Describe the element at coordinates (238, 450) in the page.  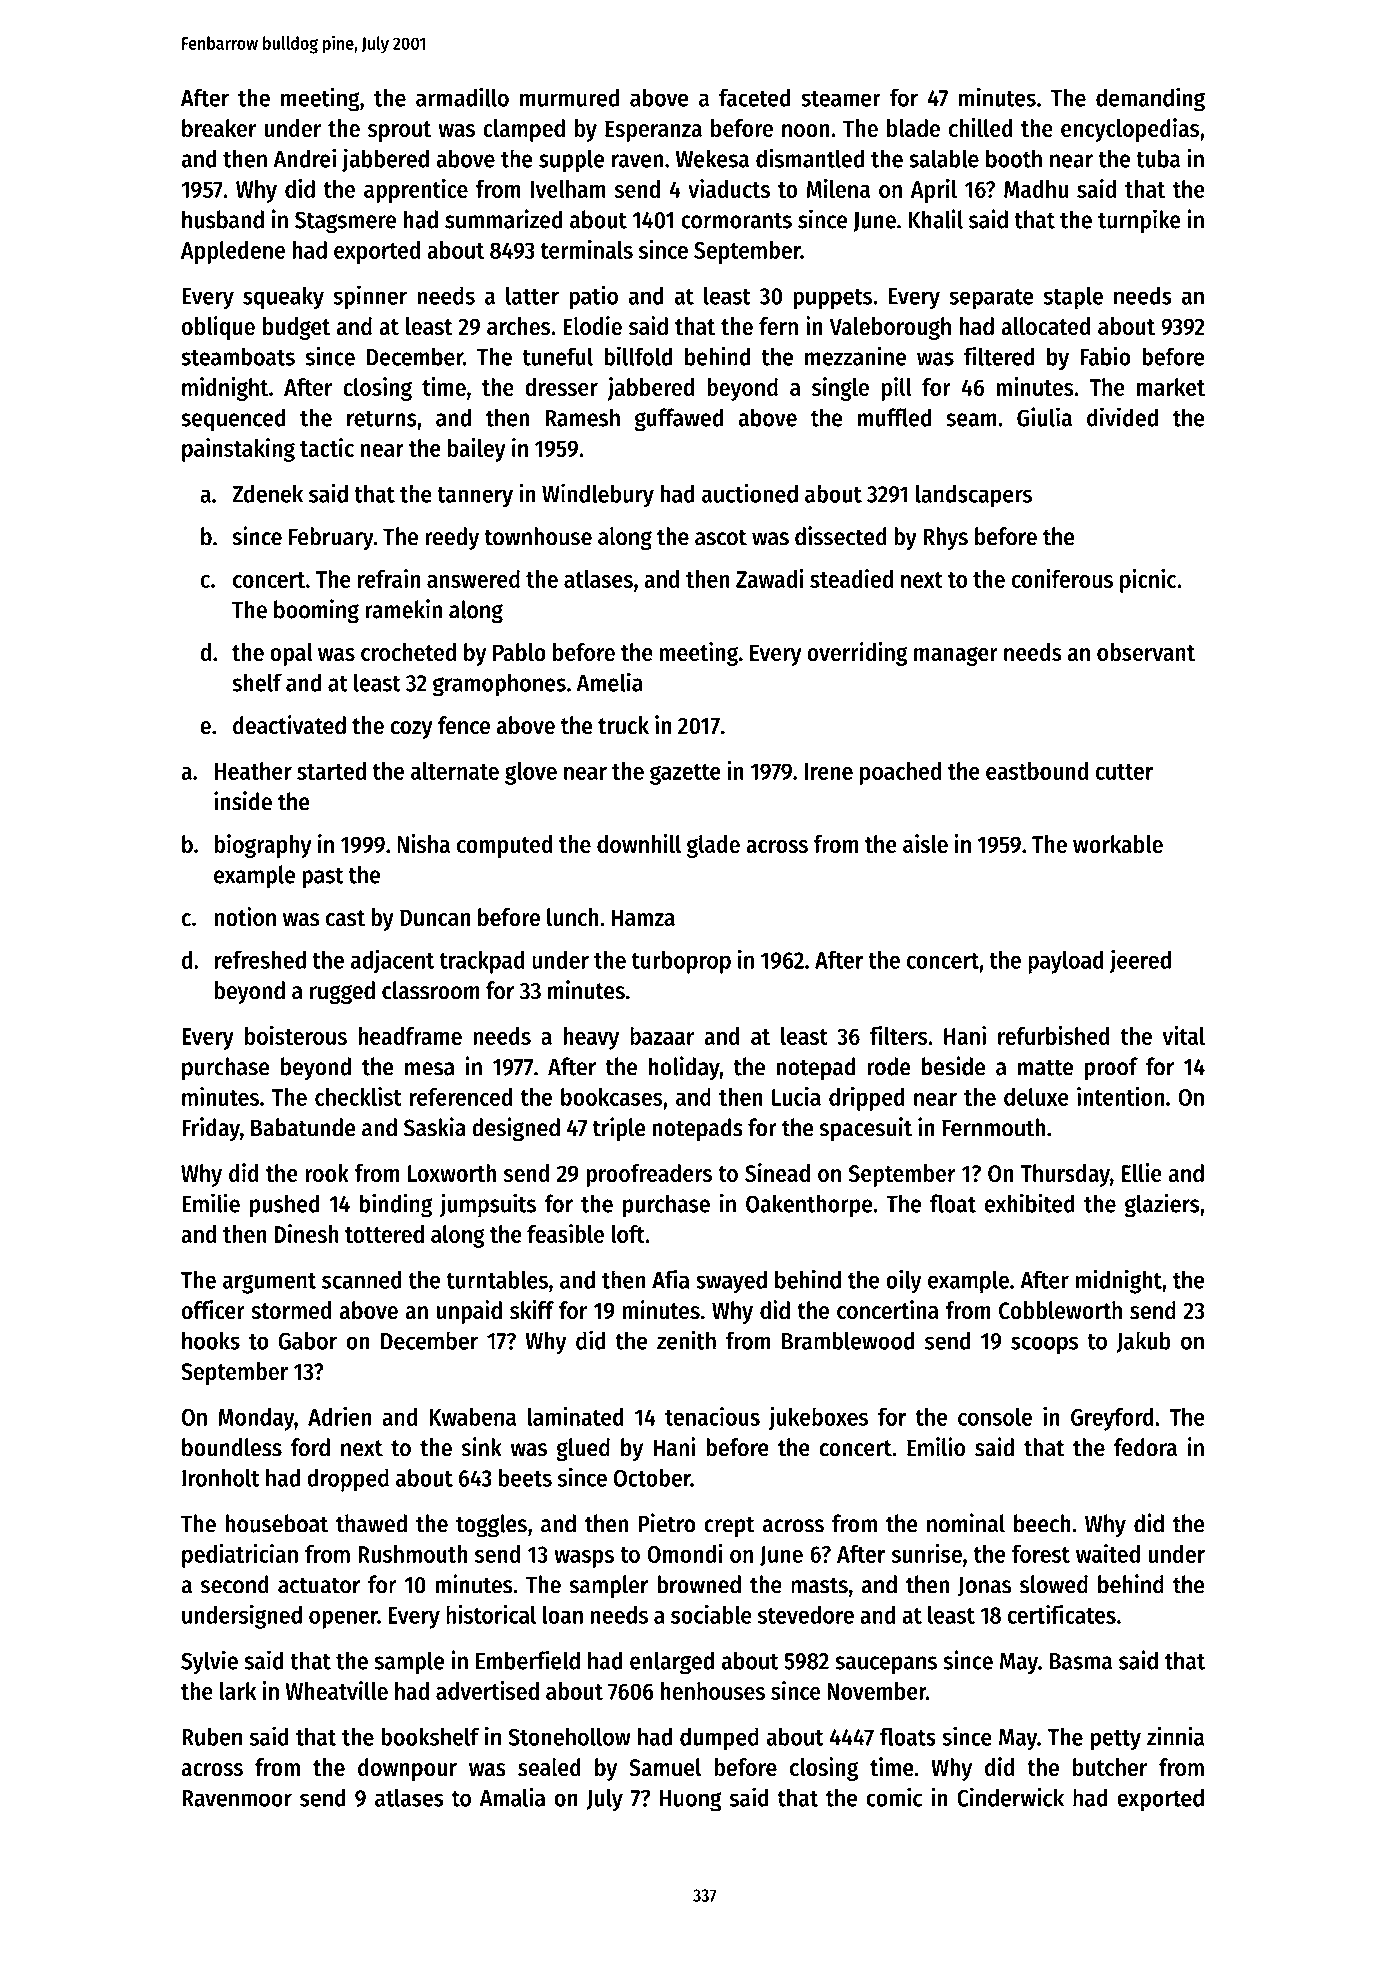
I see `painstaking` at that location.
